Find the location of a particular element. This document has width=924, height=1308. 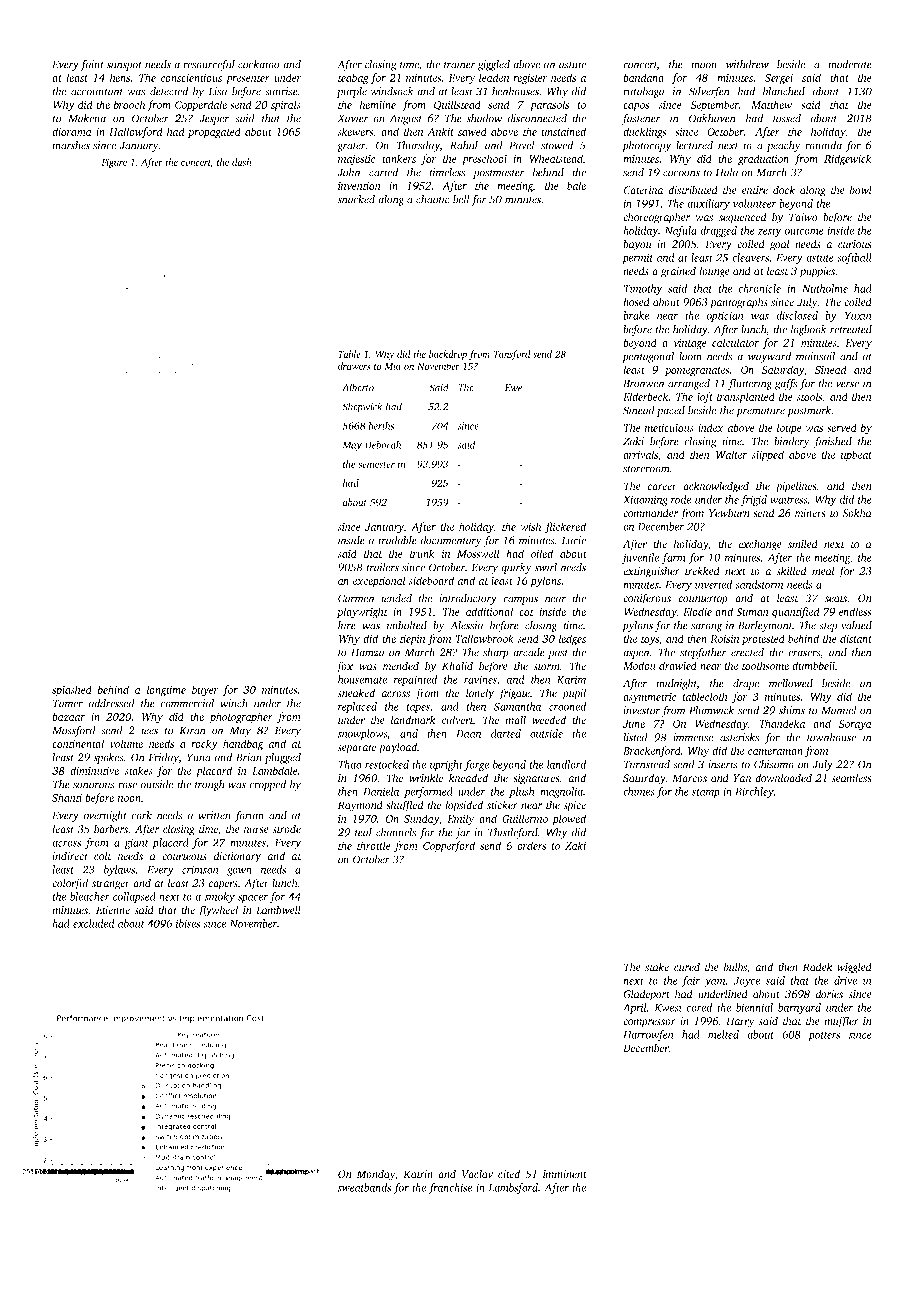

chaotic is located at coordinates (433, 199).
